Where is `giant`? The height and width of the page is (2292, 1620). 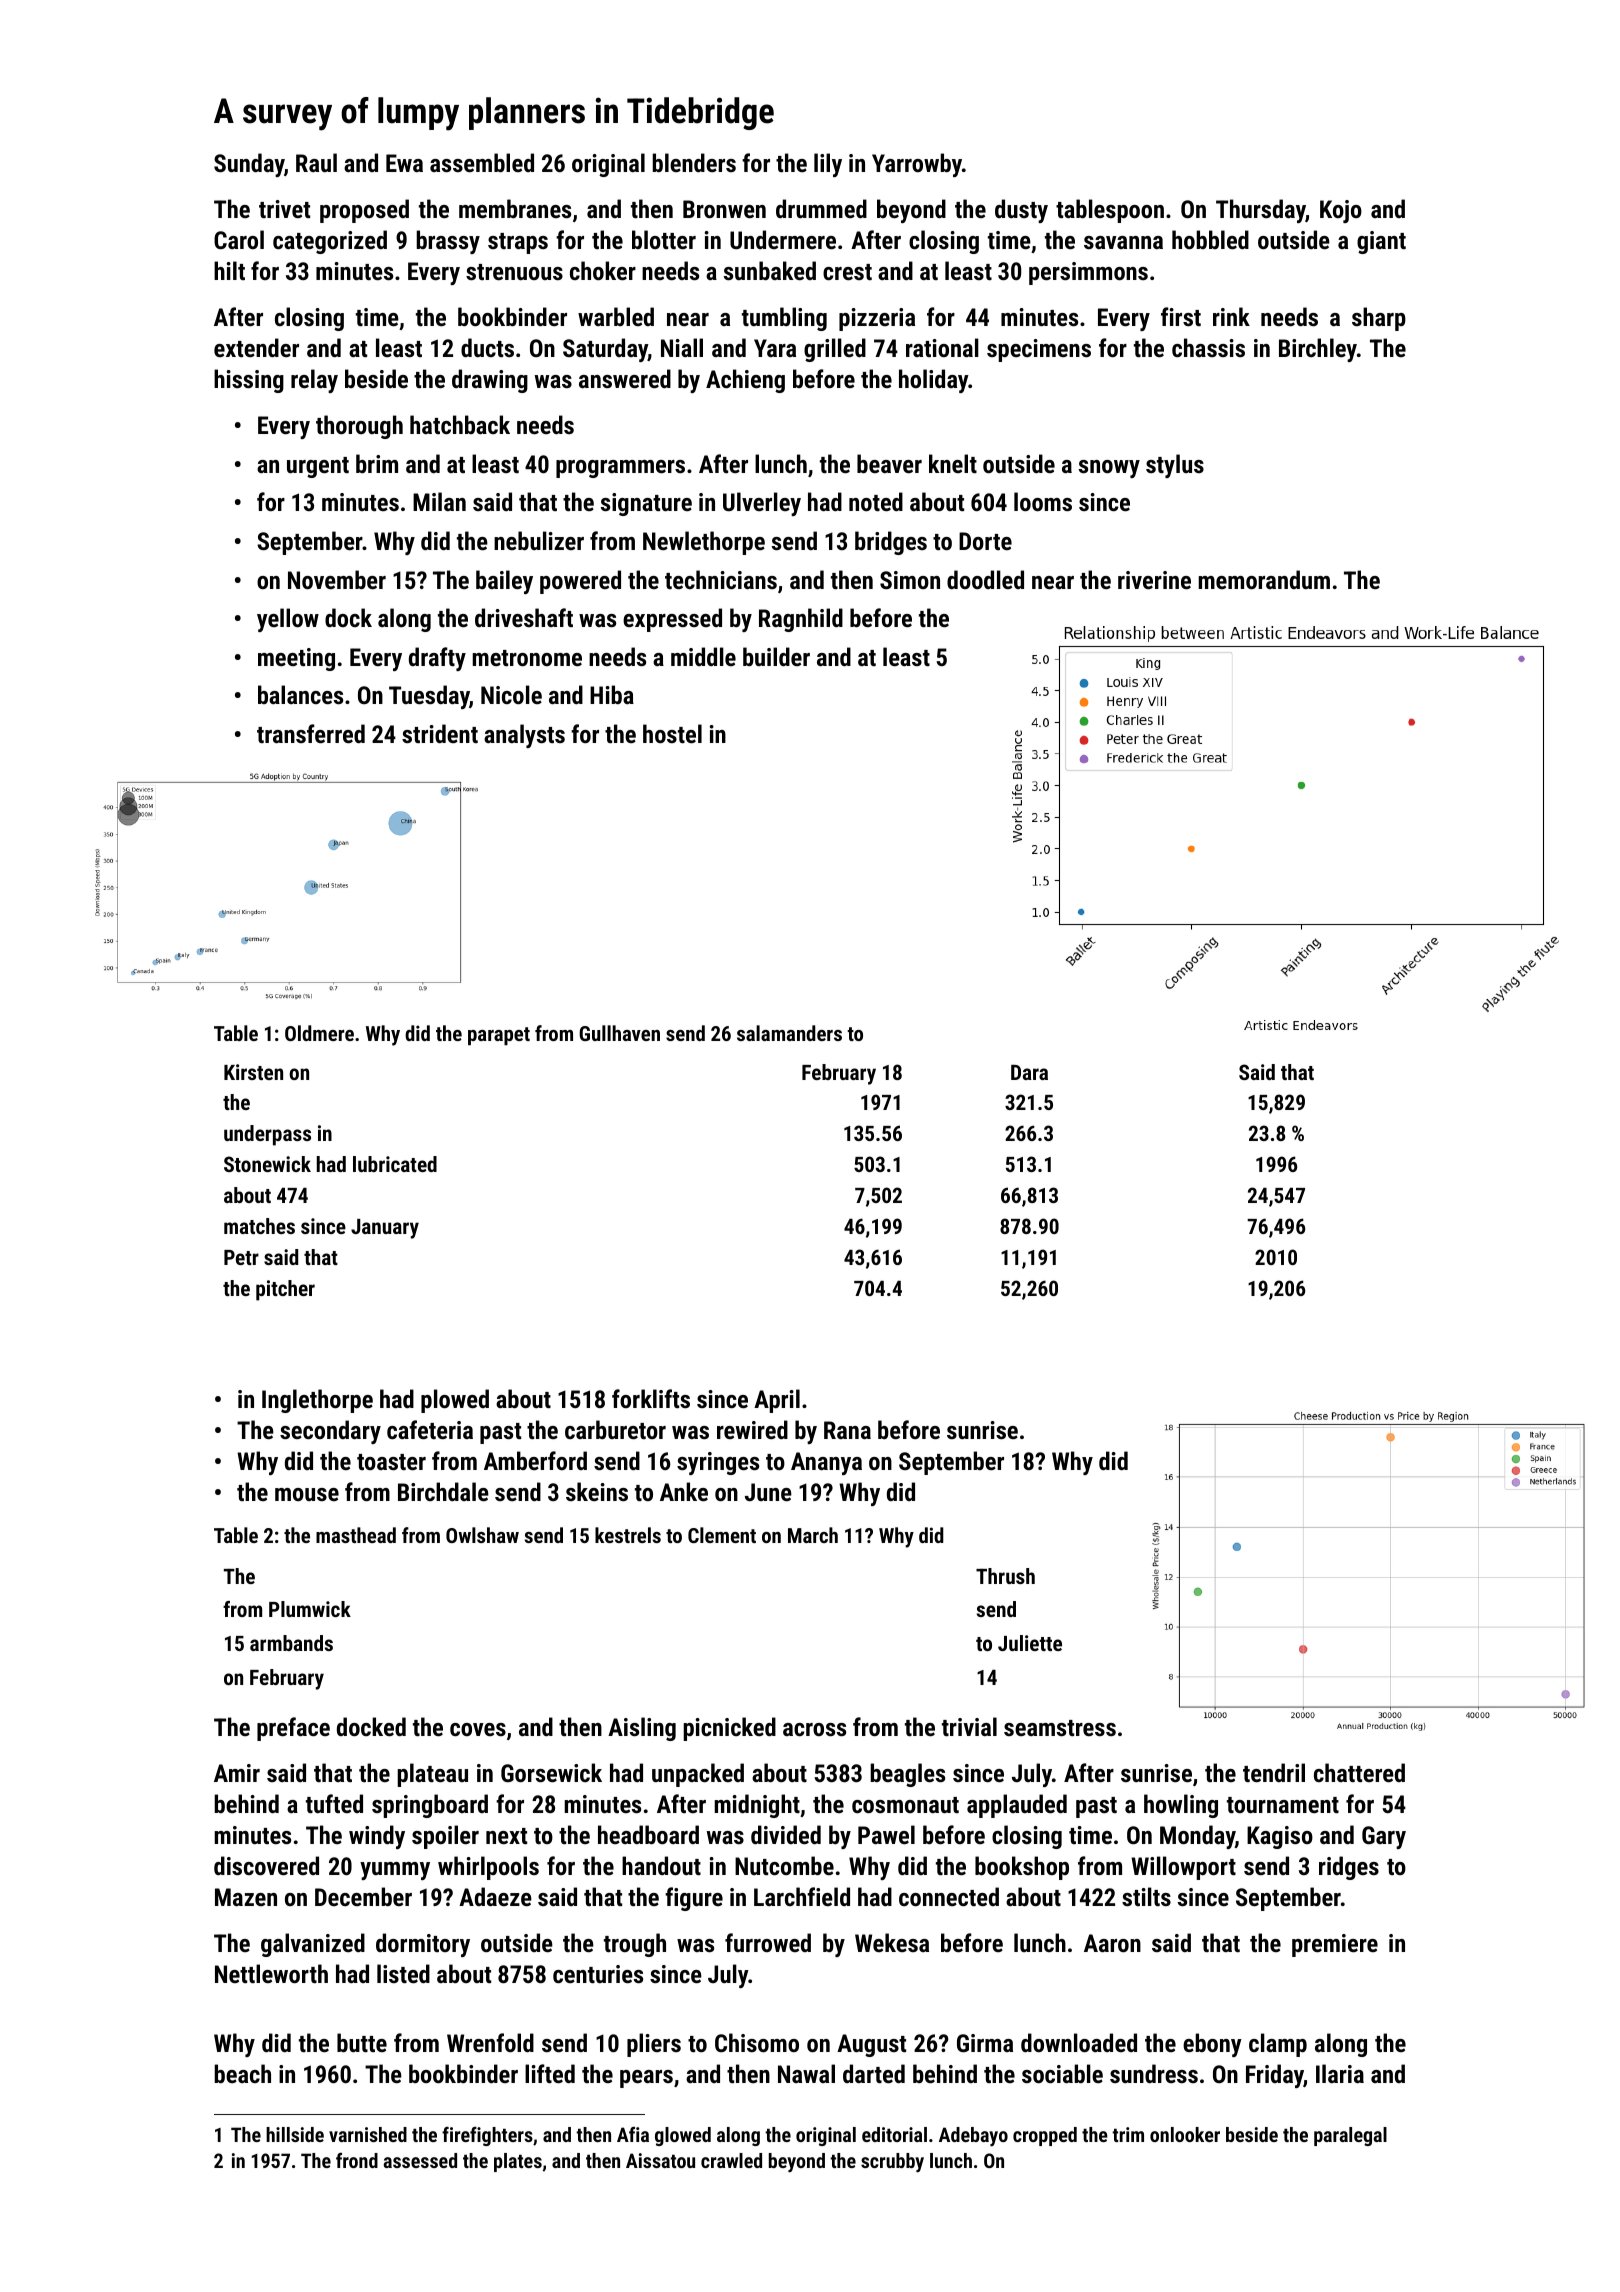
giant is located at coordinates (1381, 242).
